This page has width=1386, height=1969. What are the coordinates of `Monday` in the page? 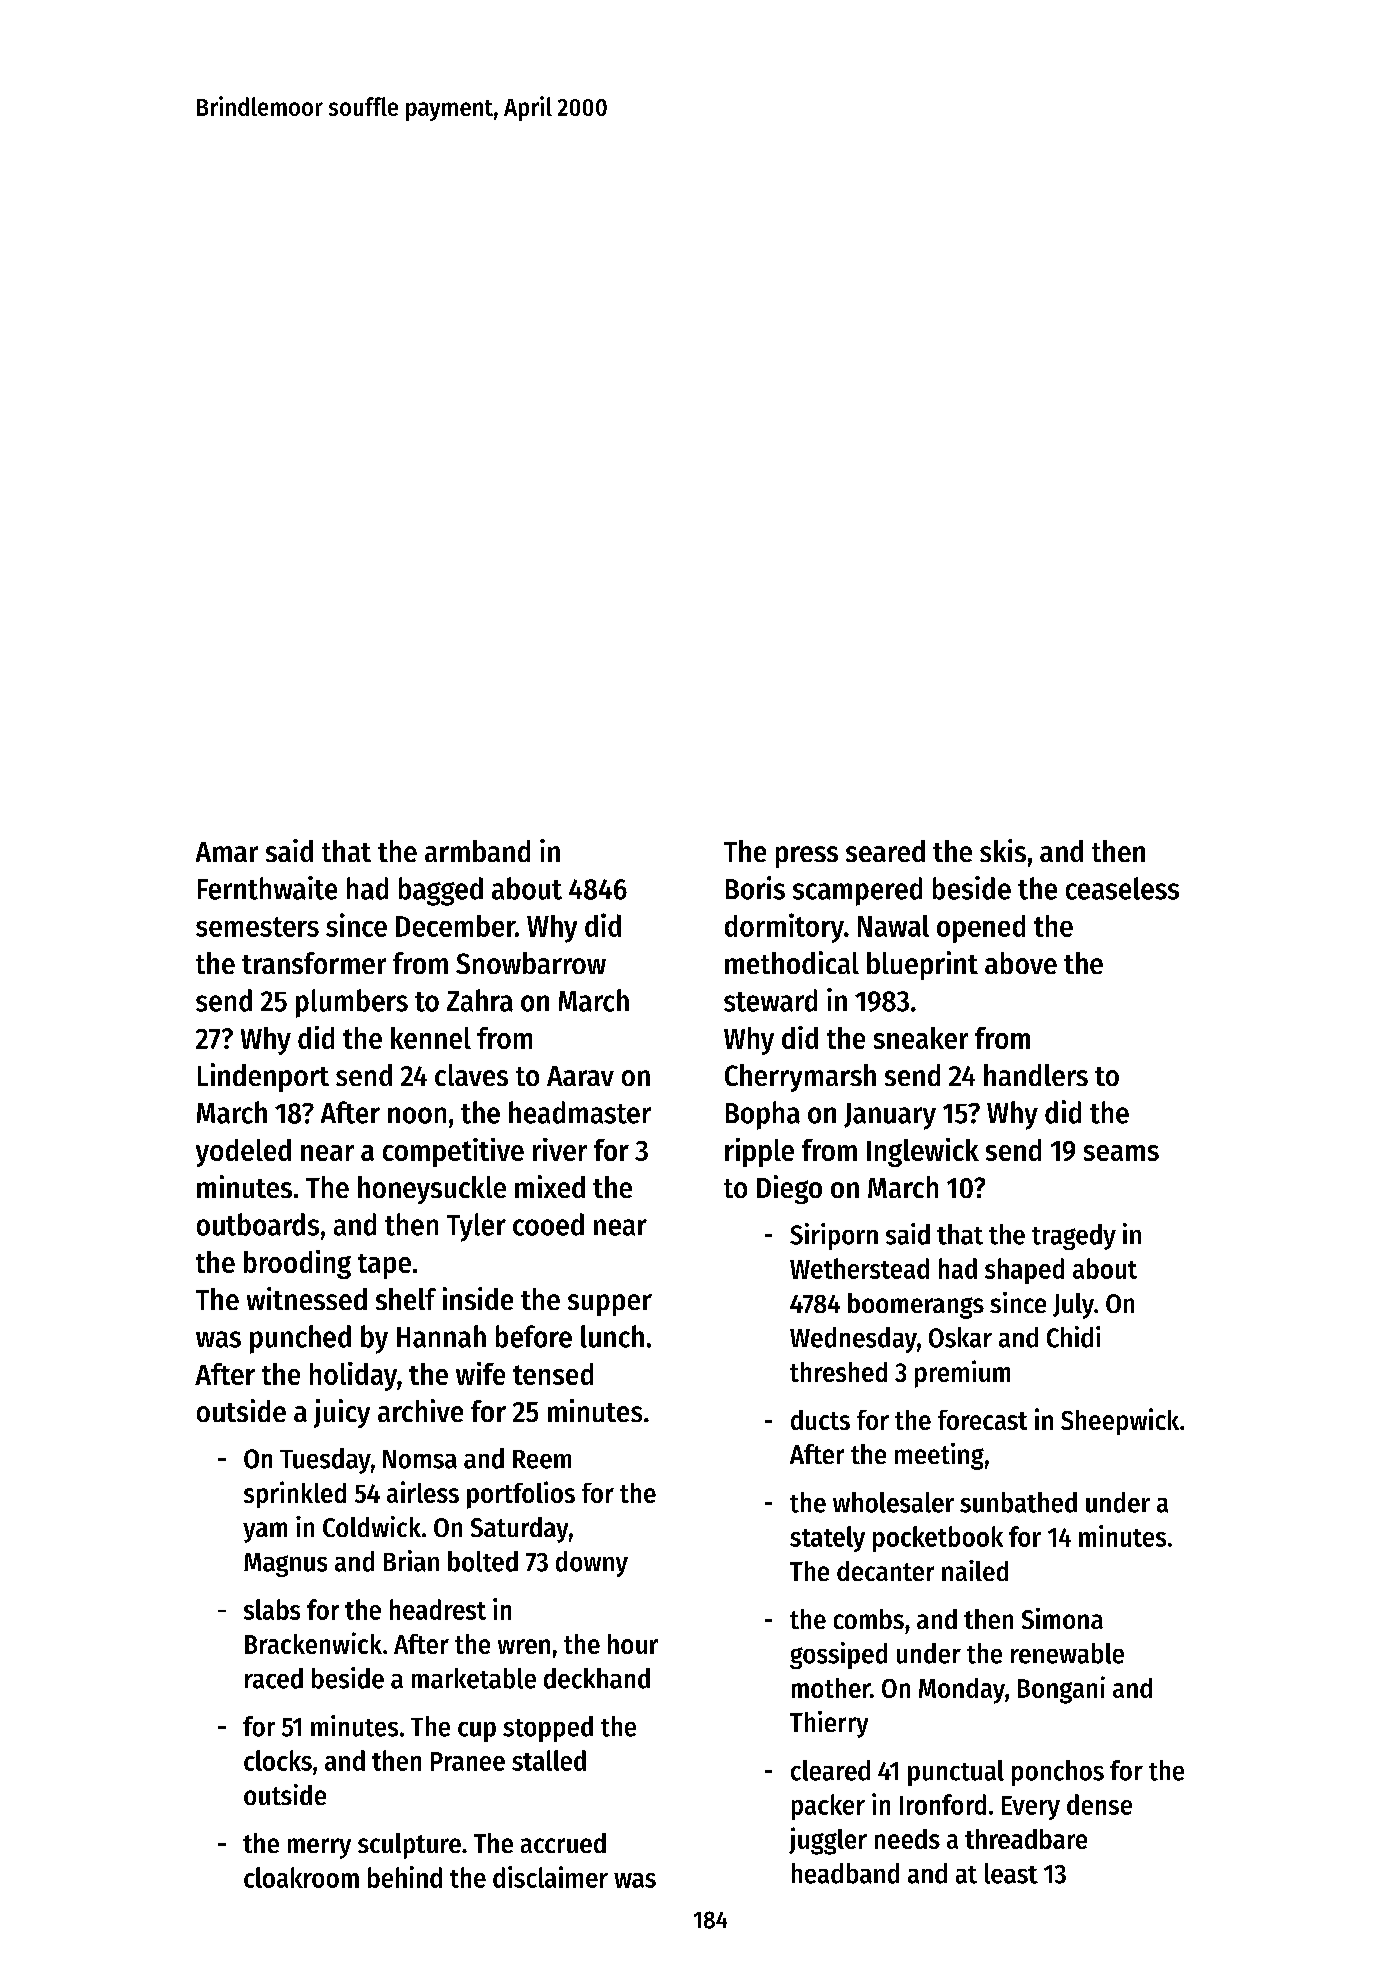 It's located at (962, 1691).
